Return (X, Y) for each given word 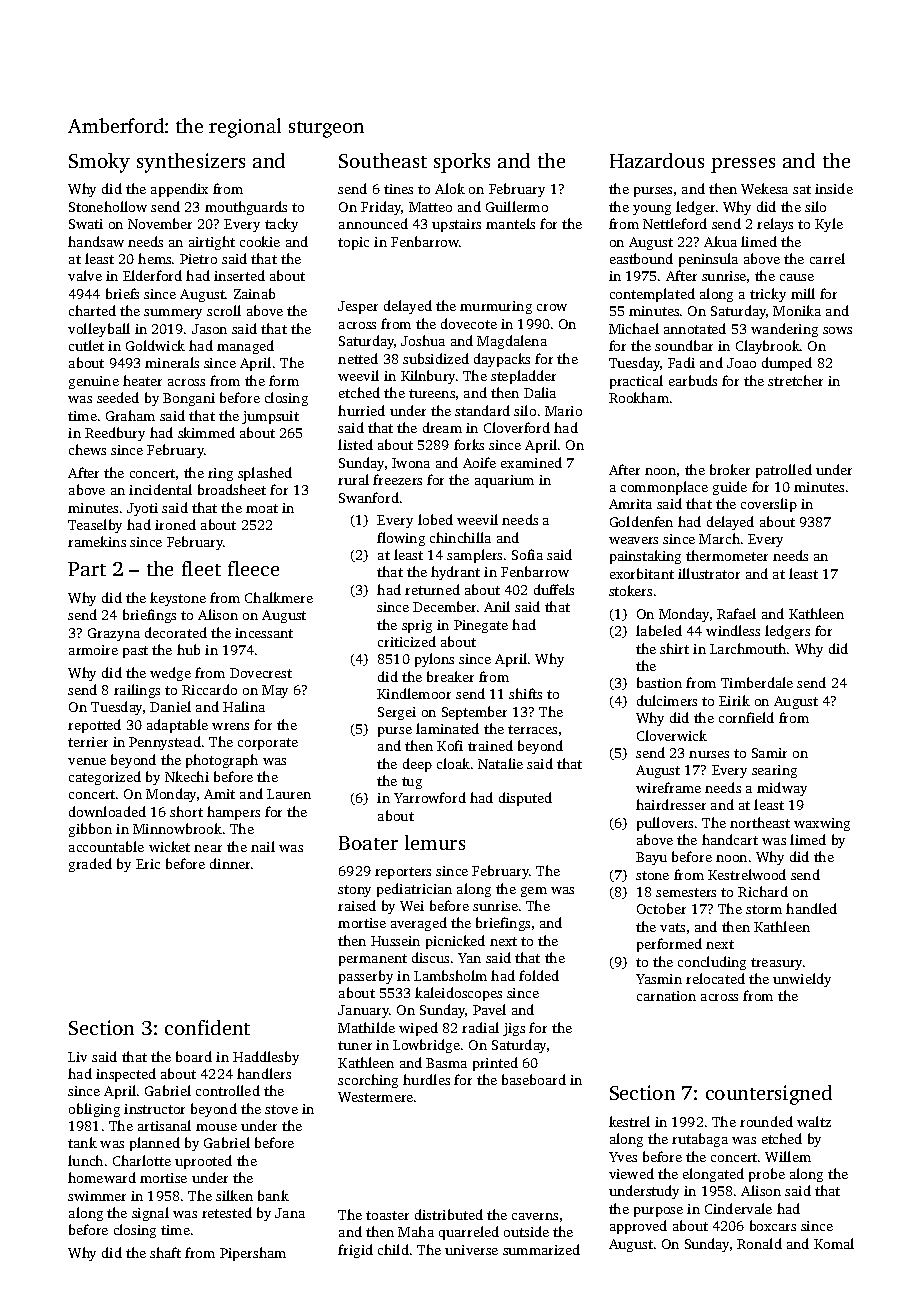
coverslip (769, 505)
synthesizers (191, 163)
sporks (462, 163)
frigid (355, 1251)
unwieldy (802, 980)
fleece (253, 568)
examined (531, 462)
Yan (469, 958)
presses (743, 165)
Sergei (397, 713)
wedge (170, 674)
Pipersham (253, 1254)
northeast (760, 822)
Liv (77, 1057)
